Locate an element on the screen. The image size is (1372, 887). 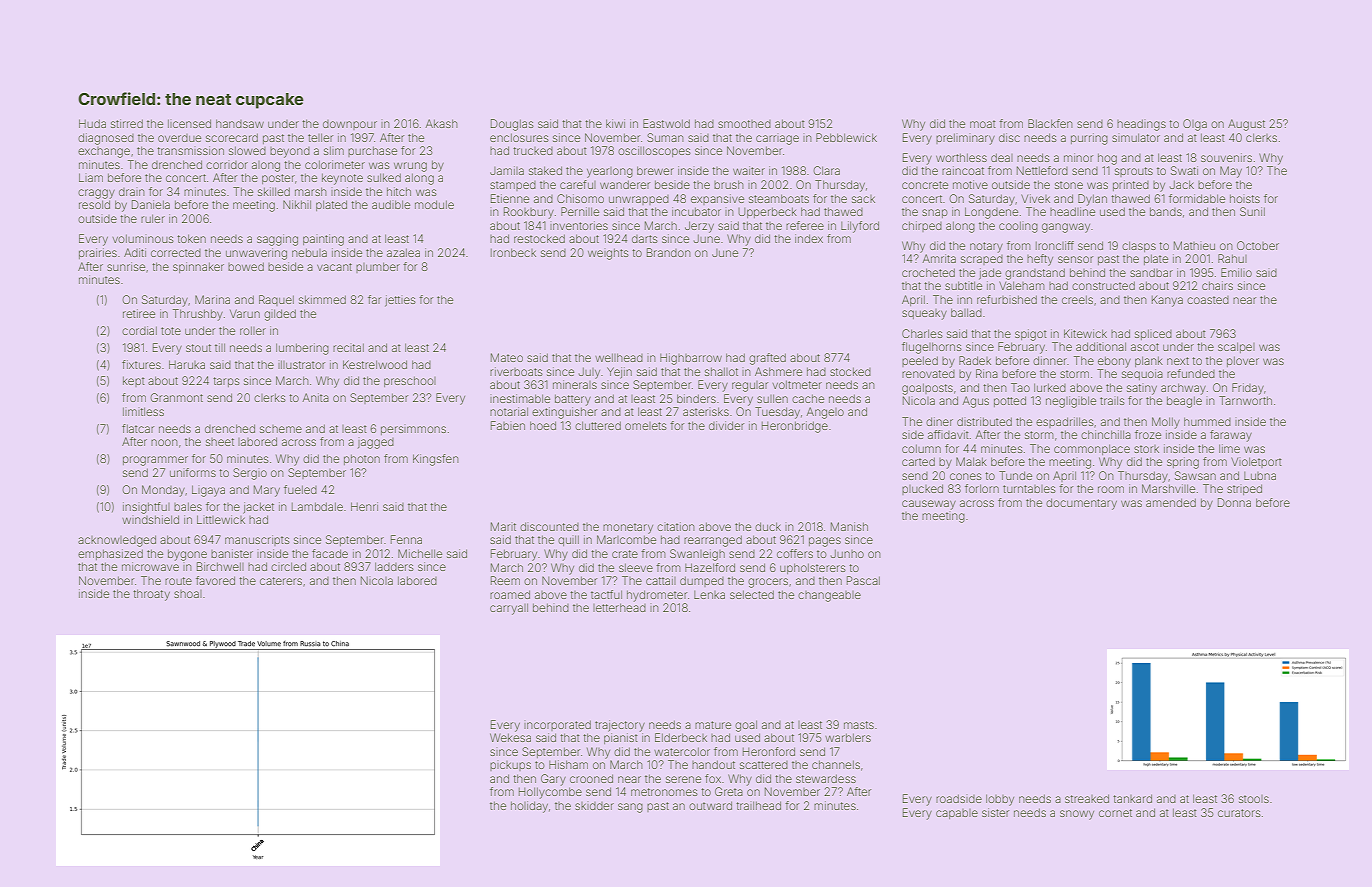
Donna is located at coordinates (1234, 502).
